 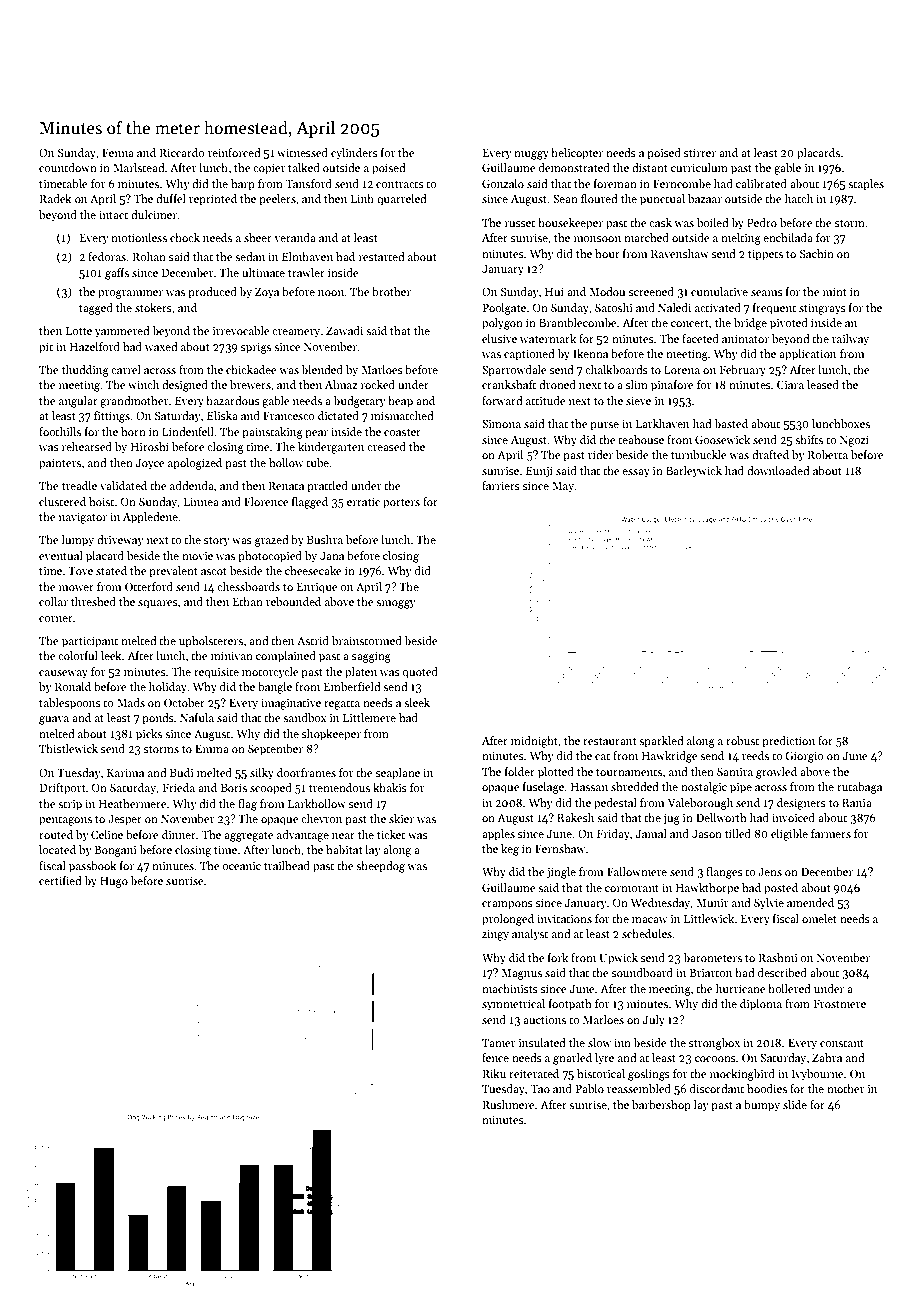 What do you see at coordinates (831, 833) in the image?
I see `farmers` at bounding box center [831, 833].
